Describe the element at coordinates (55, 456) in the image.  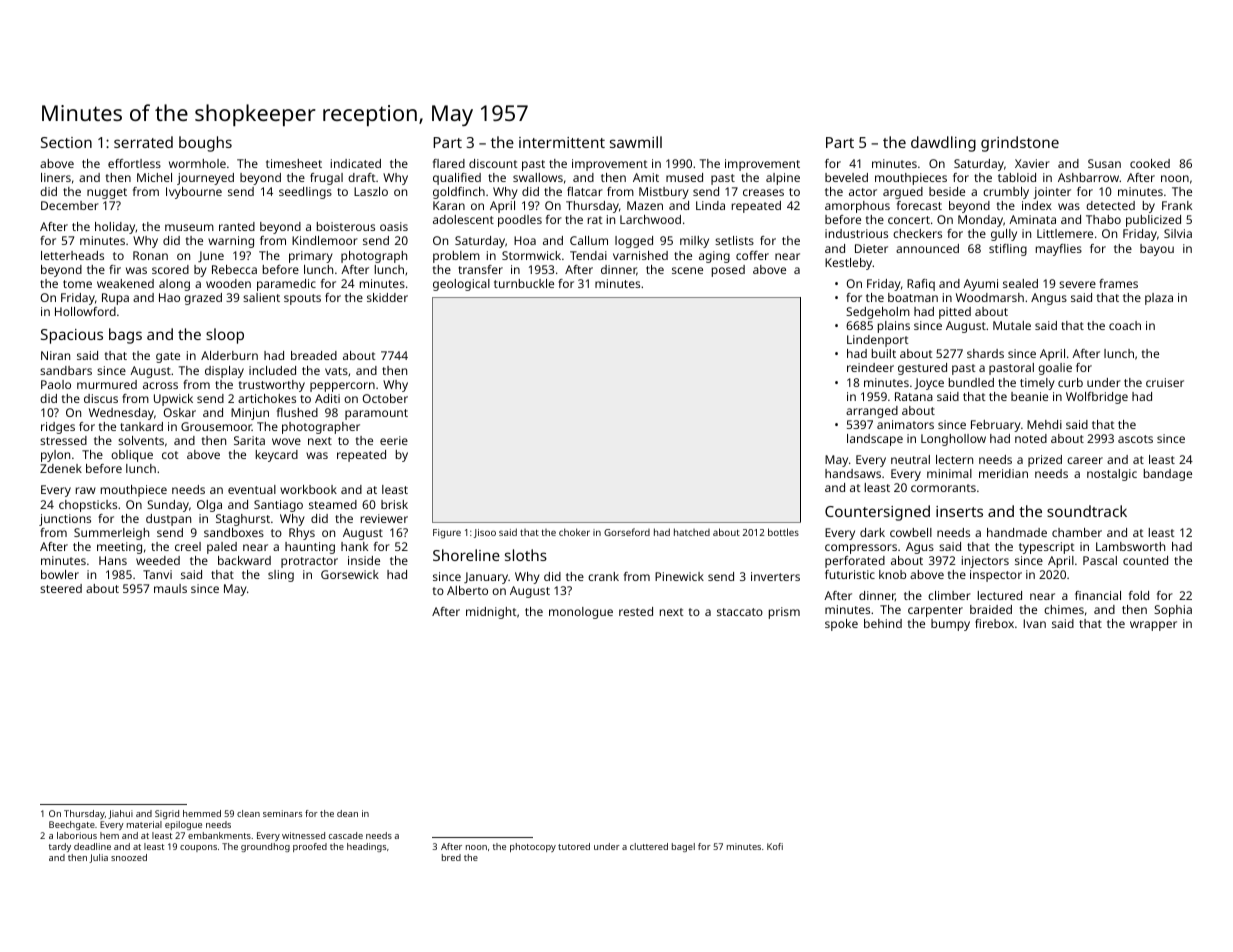
I see `pylon` at that location.
